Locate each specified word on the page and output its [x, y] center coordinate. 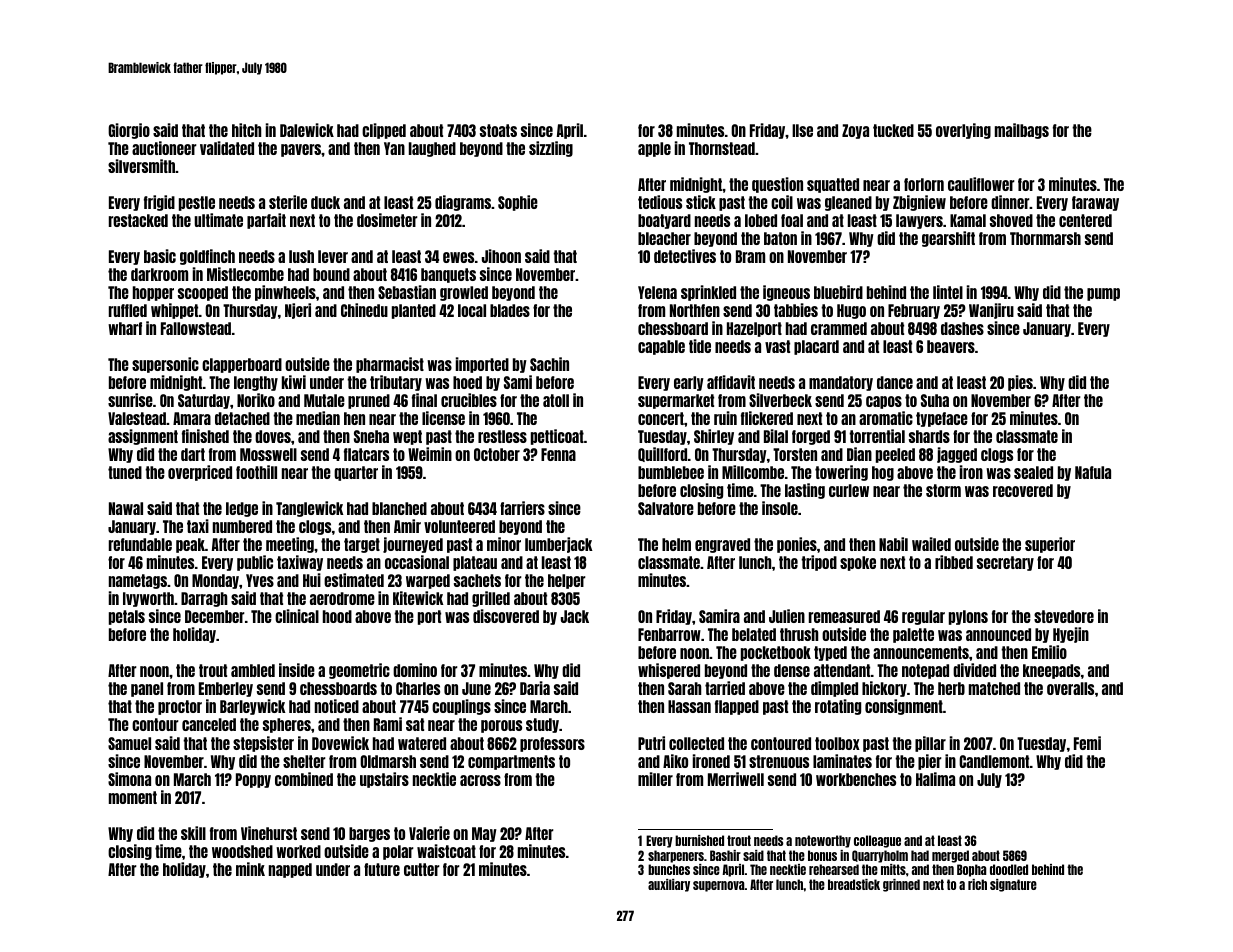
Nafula [1093, 472]
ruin [725, 418]
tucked [893, 130]
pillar [930, 744]
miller [655, 779]
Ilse [802, 130]
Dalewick [307, 130]
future [382, 869]
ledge [242, 509]
